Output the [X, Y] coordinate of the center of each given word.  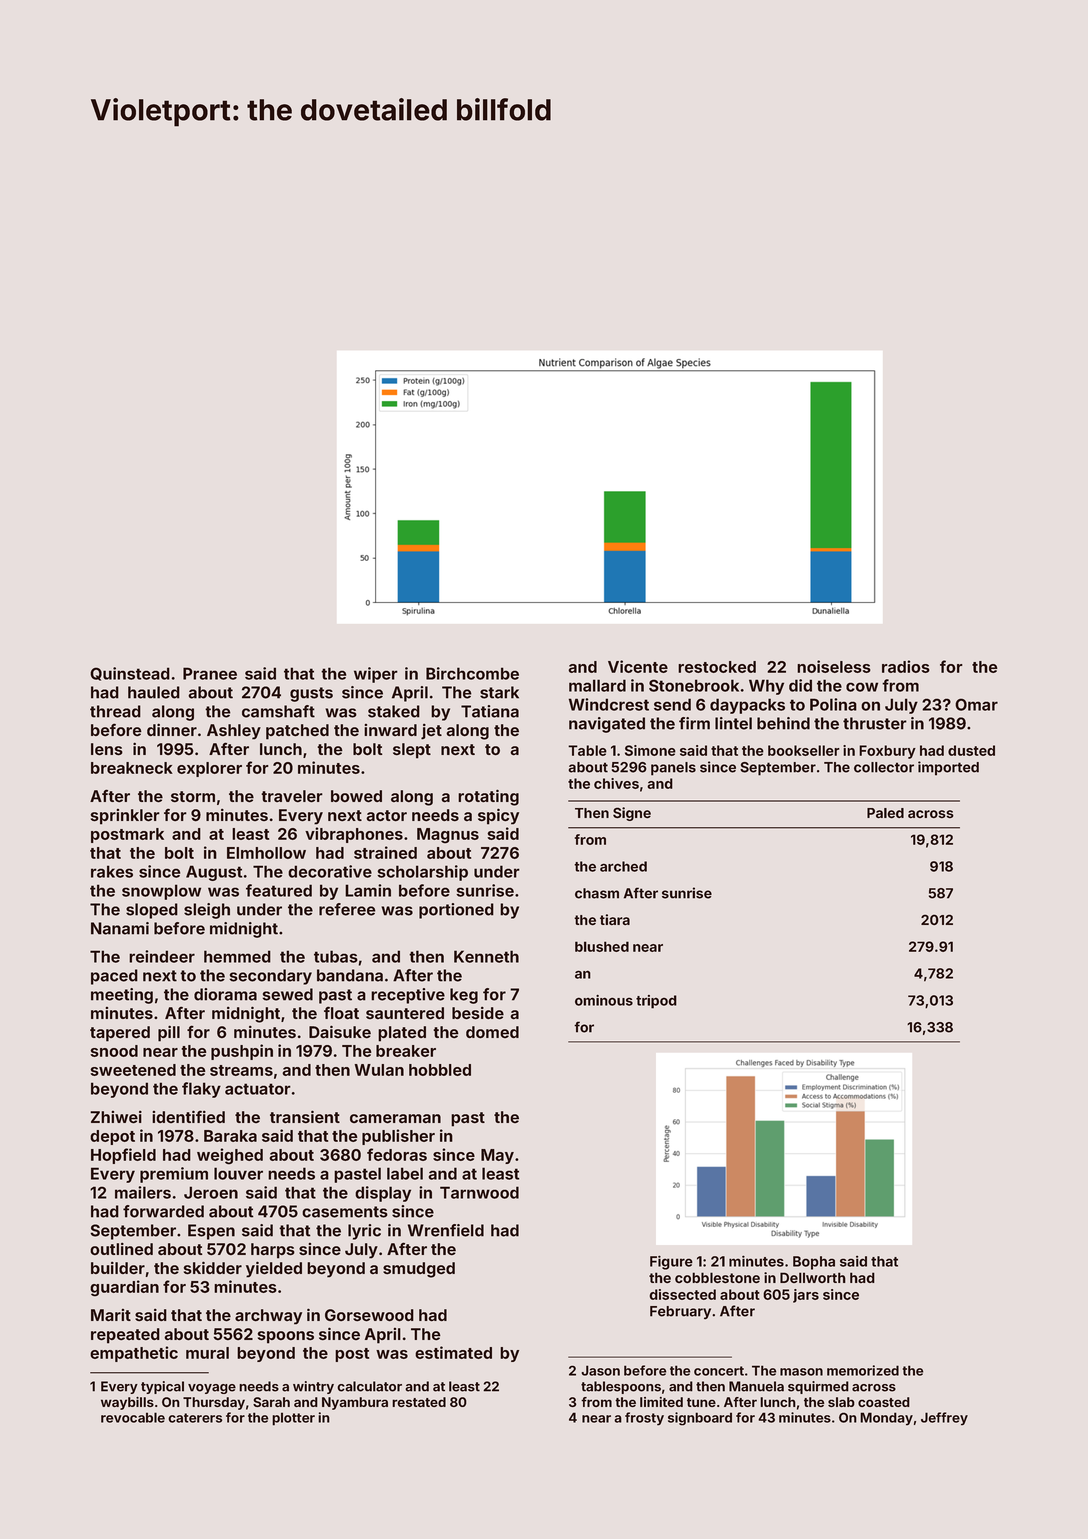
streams [241, 1070]
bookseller [803, 750]
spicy [498, 816]
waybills [127, 1403]
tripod [656, 1002]
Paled [885, 813]
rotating [488, 797]
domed [492, 1032]
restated [419, 1402]
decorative [330, 871]
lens [107, 749]
